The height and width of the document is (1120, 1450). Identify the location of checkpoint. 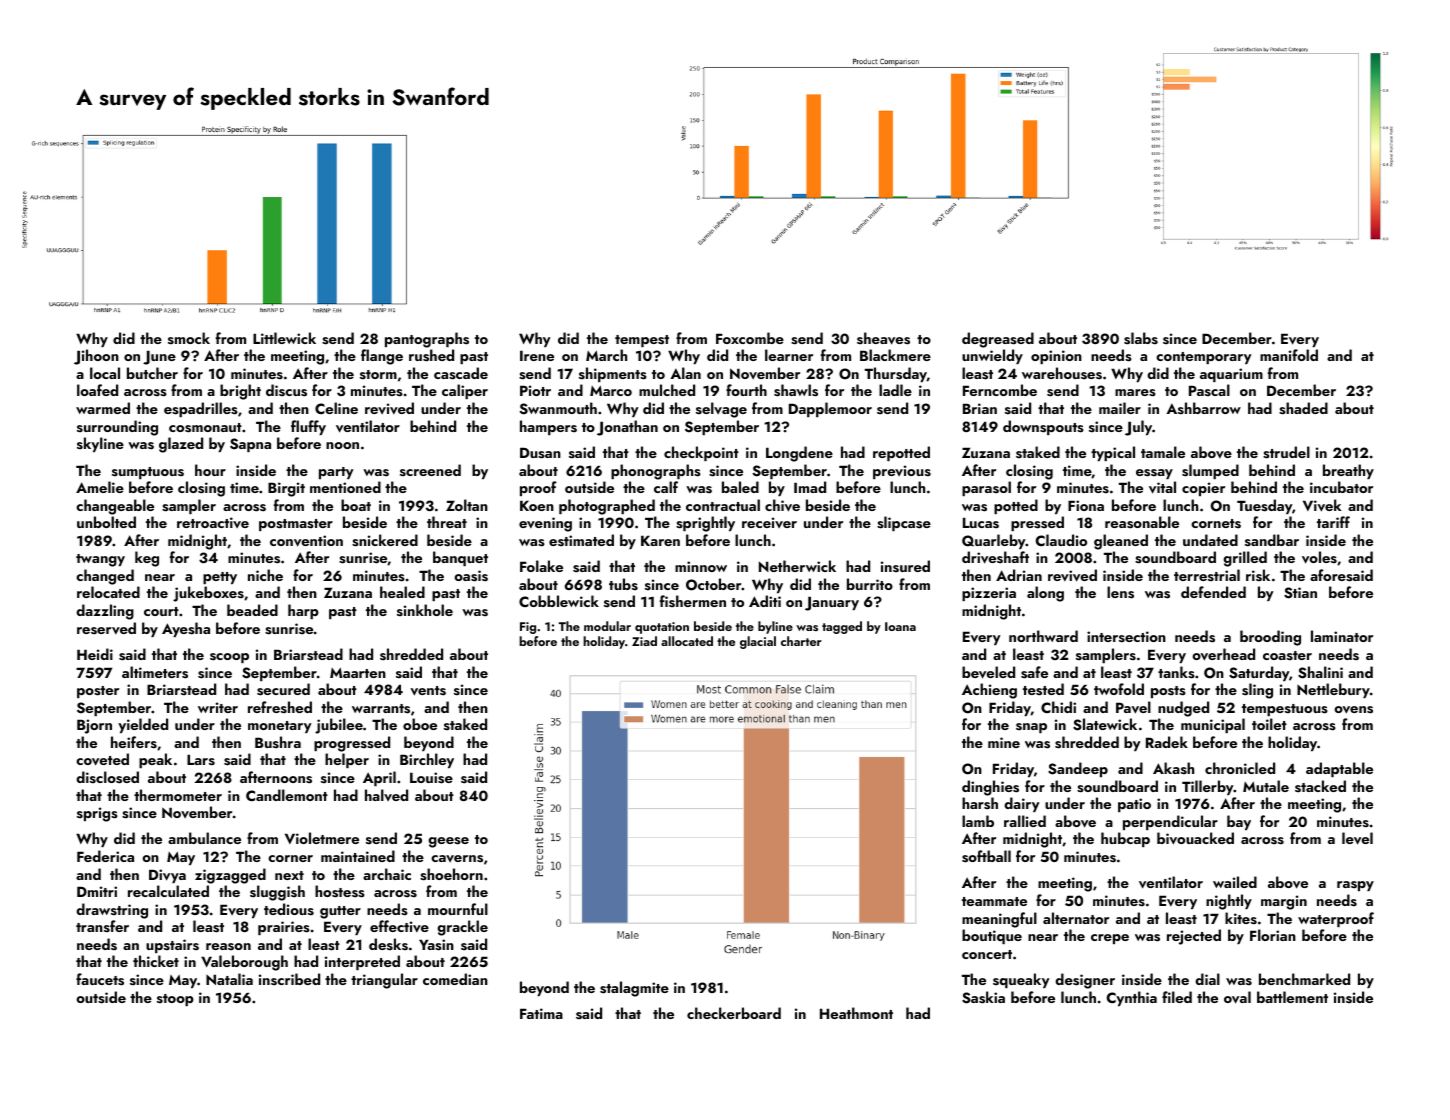
(701, 453).
